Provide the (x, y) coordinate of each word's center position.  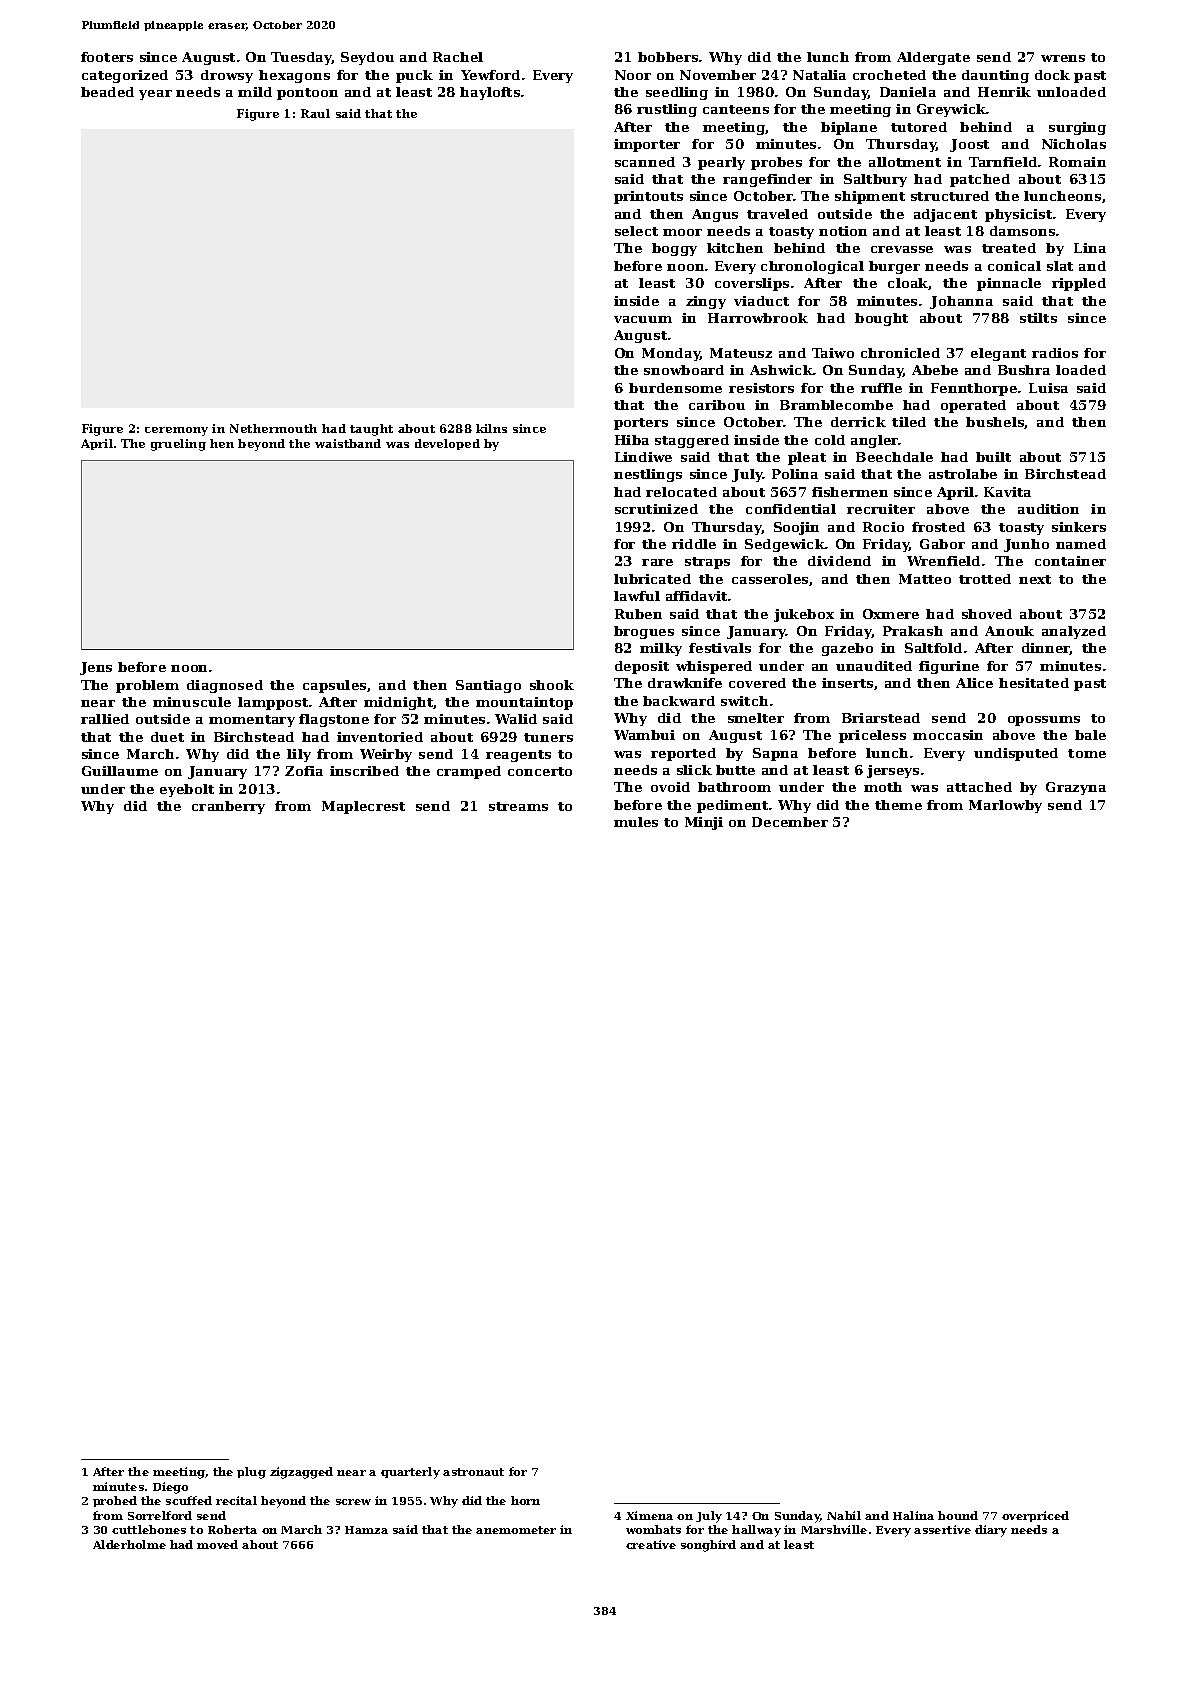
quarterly (410, 1473)
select (636, 231)
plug (251, 1473)
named (1081, 544)
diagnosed (225, 686)
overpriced (1035, 1516)
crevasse (902, 249)
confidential (791, 509)
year (155, 95)
